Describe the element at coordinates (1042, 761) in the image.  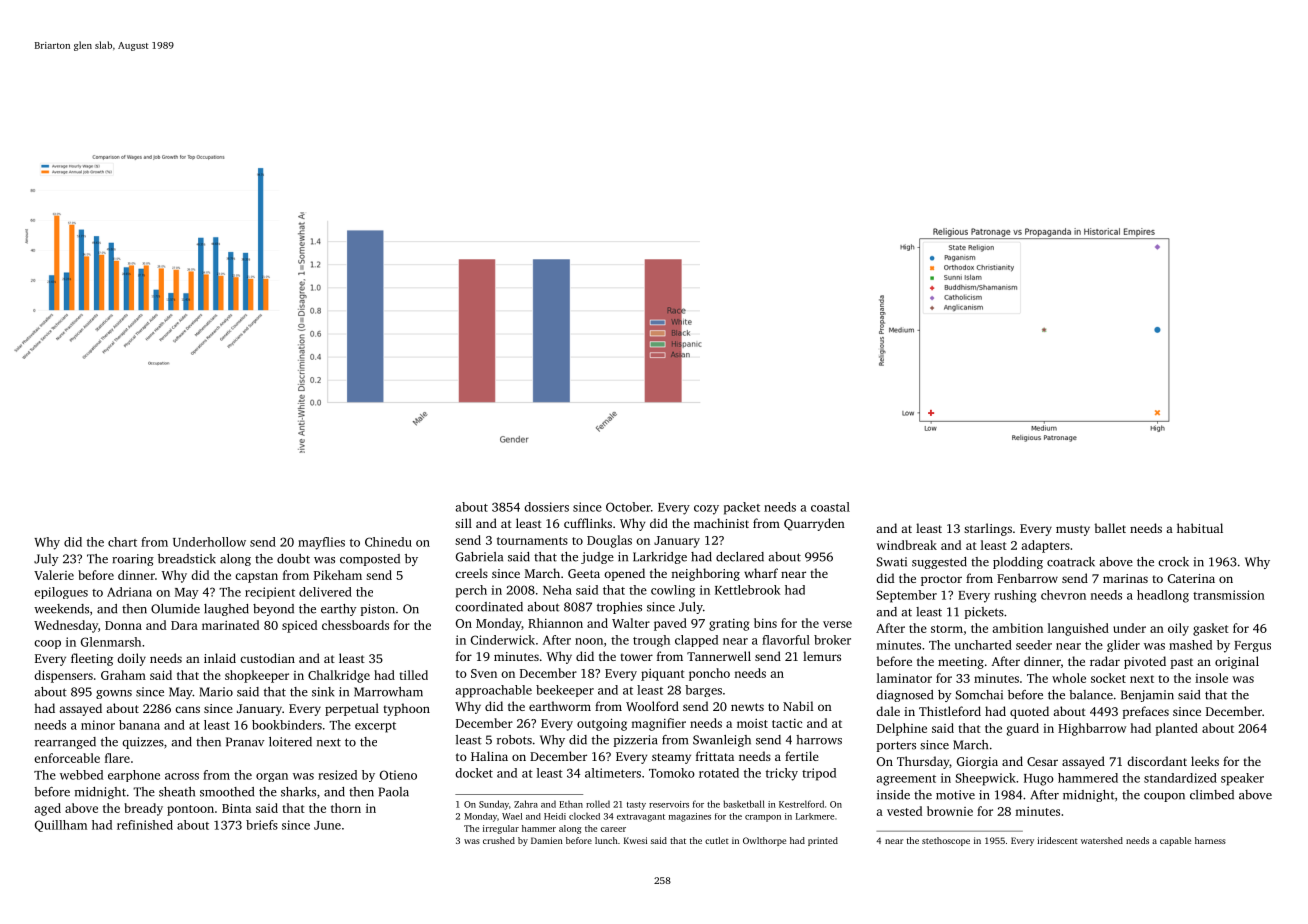
I see `Cesar` at that location.
